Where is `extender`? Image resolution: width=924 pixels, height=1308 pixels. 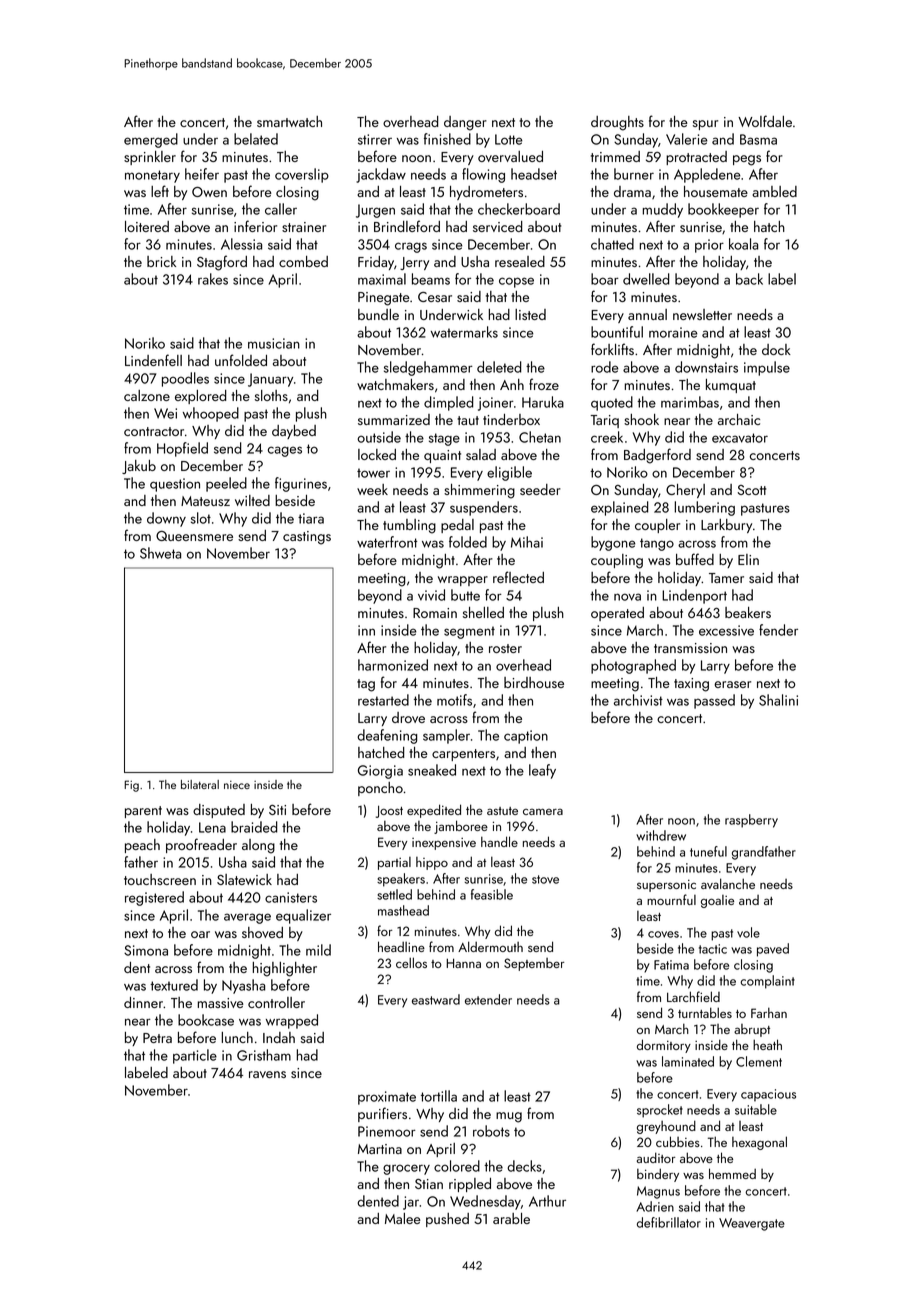
extender is located at coordinates (488, 999).
